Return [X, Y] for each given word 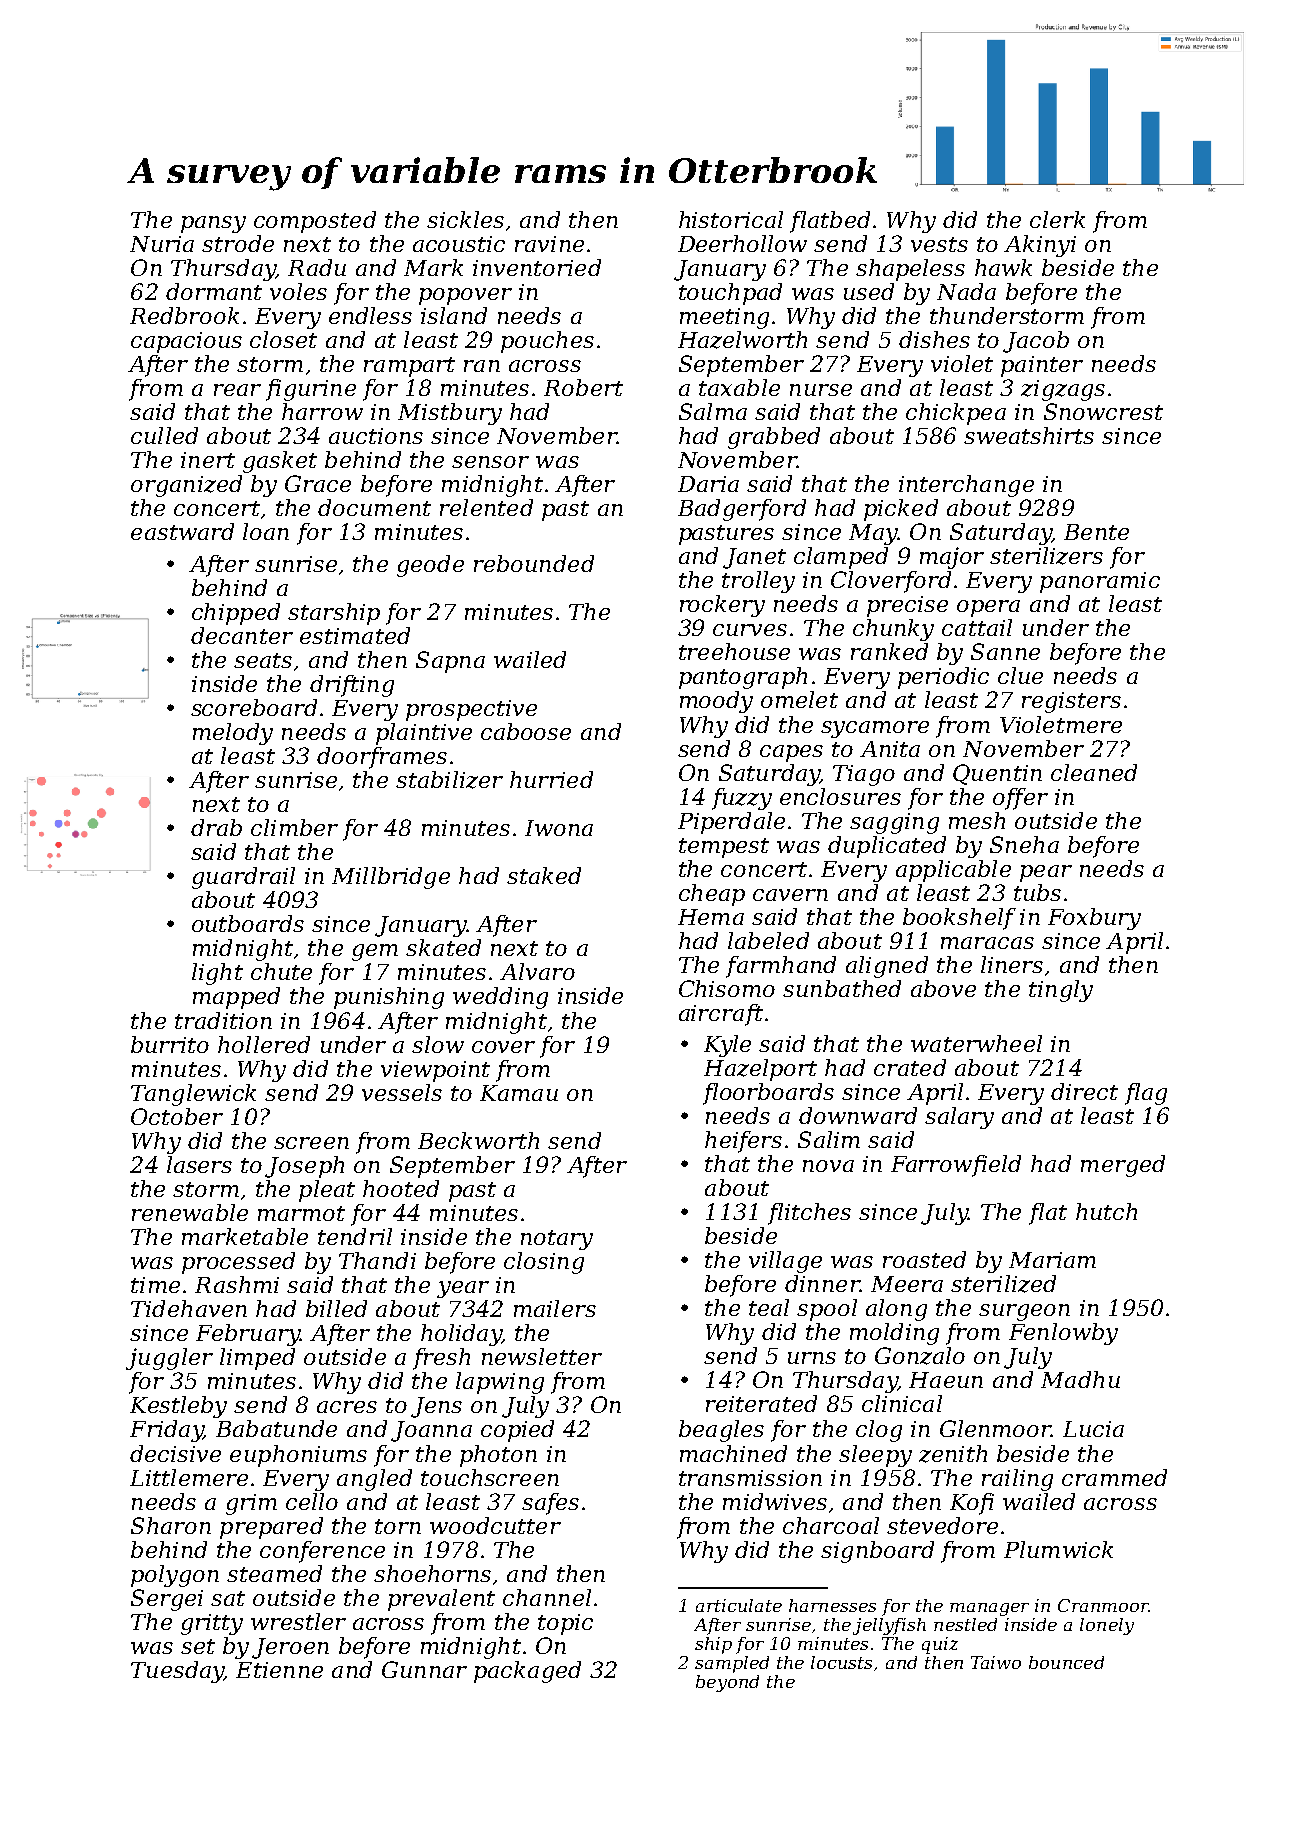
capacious [186, 342]
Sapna [450, 662]
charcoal [831, 1525]
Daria [708, 484]
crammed [1114, 1477]
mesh [977, 820]
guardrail [243, 878]
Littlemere [189, 1477]
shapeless [910, 270]
